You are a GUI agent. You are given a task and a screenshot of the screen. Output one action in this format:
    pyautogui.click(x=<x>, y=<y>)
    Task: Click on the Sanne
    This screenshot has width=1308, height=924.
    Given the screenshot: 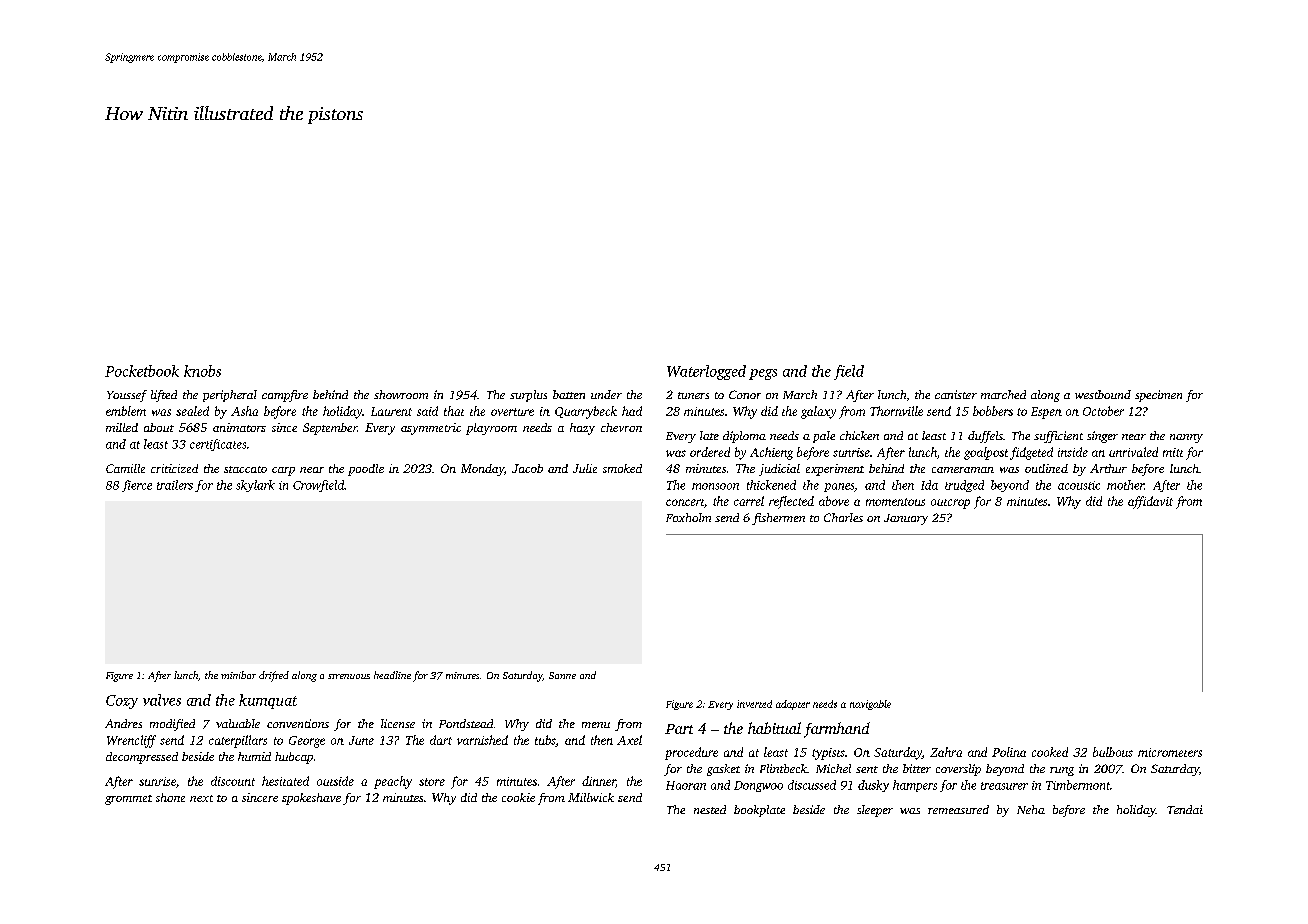 What is the action you would take?
    pyautogui.click(x=562, y=675)
